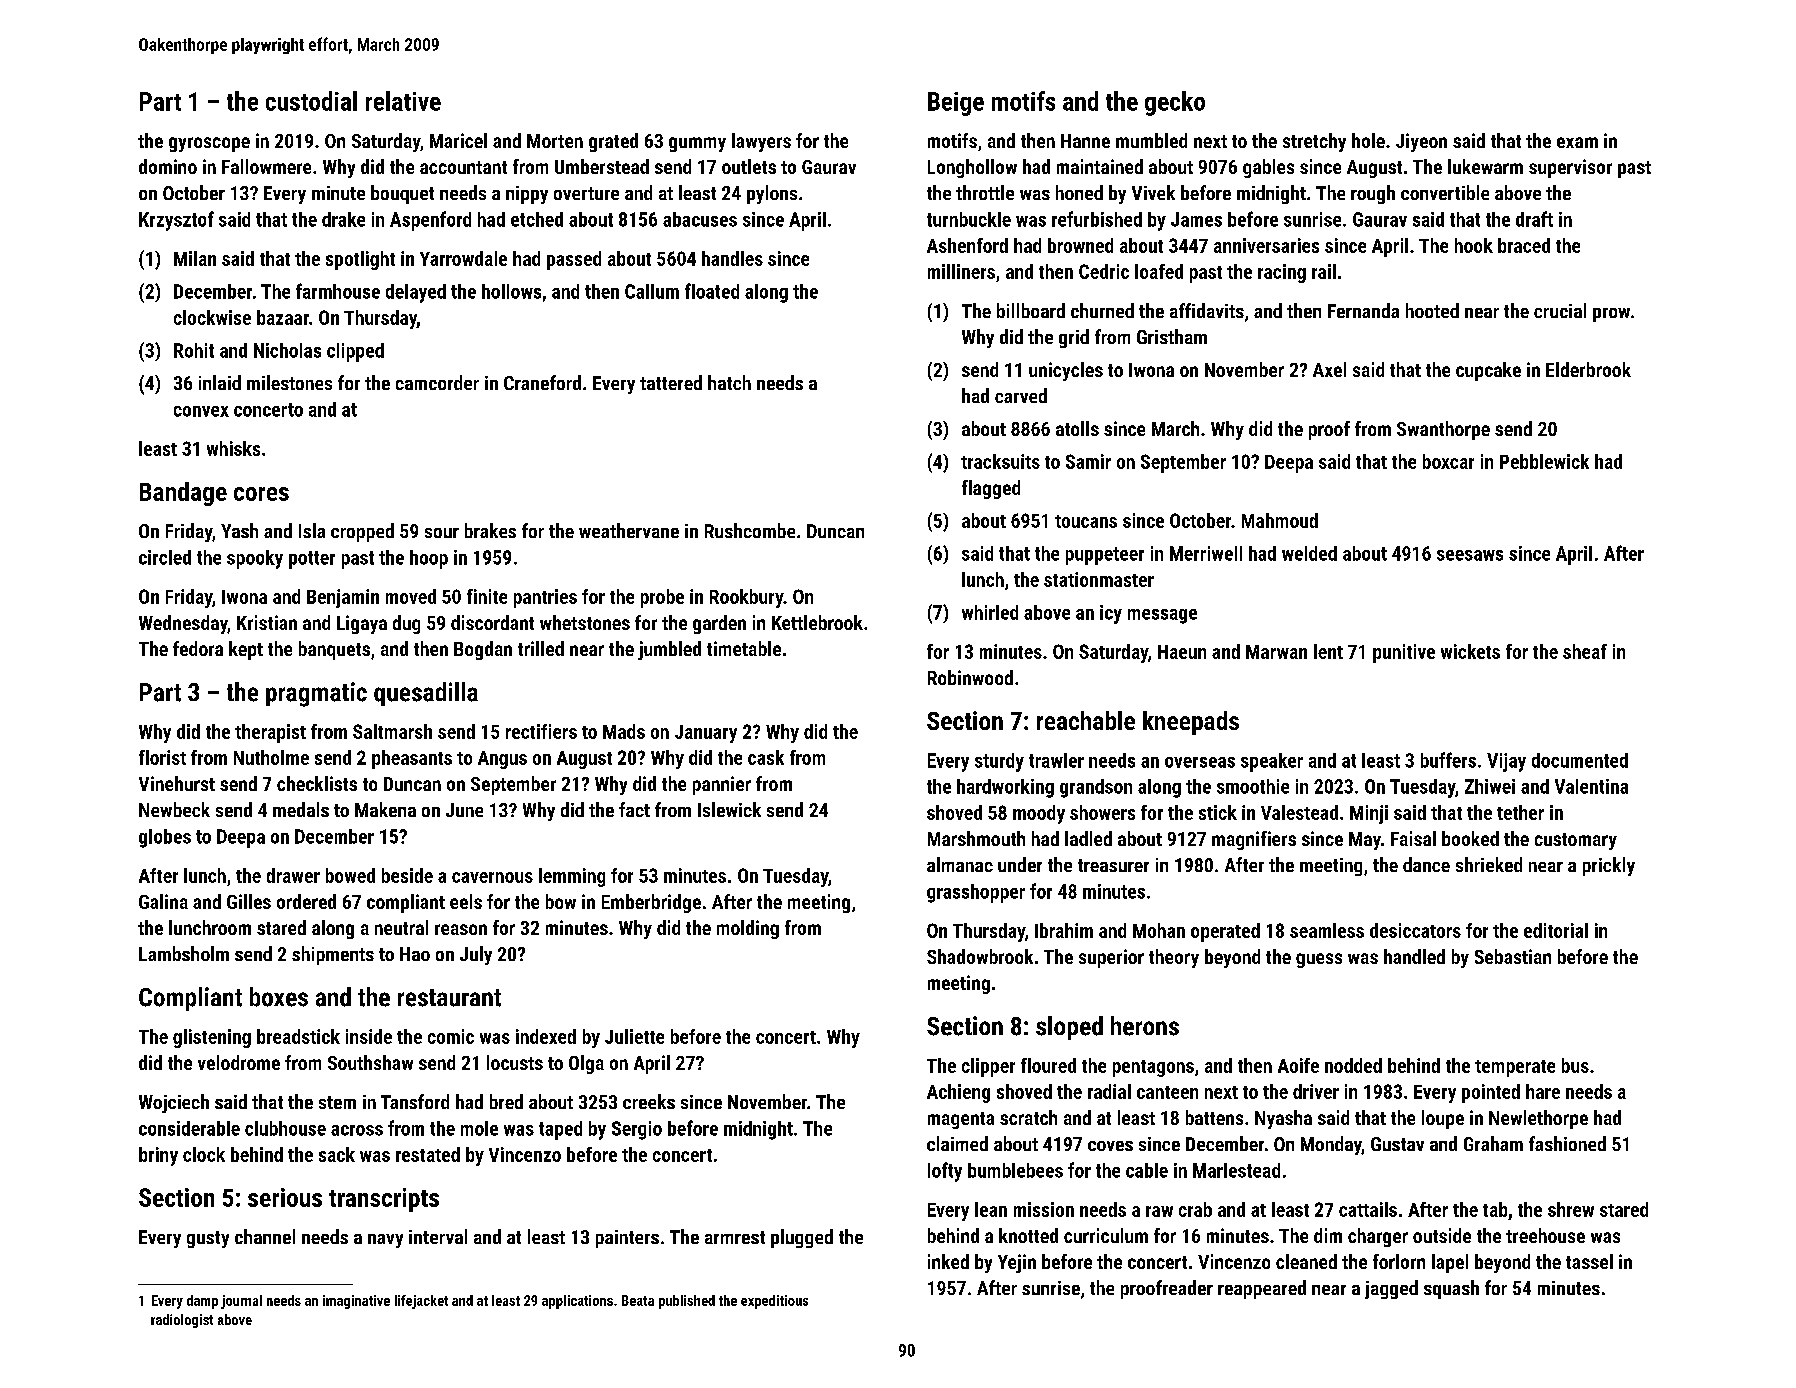  Describe the element at coordinates (976, 893) in the screenshot. I see `grasshopper` at that location.
